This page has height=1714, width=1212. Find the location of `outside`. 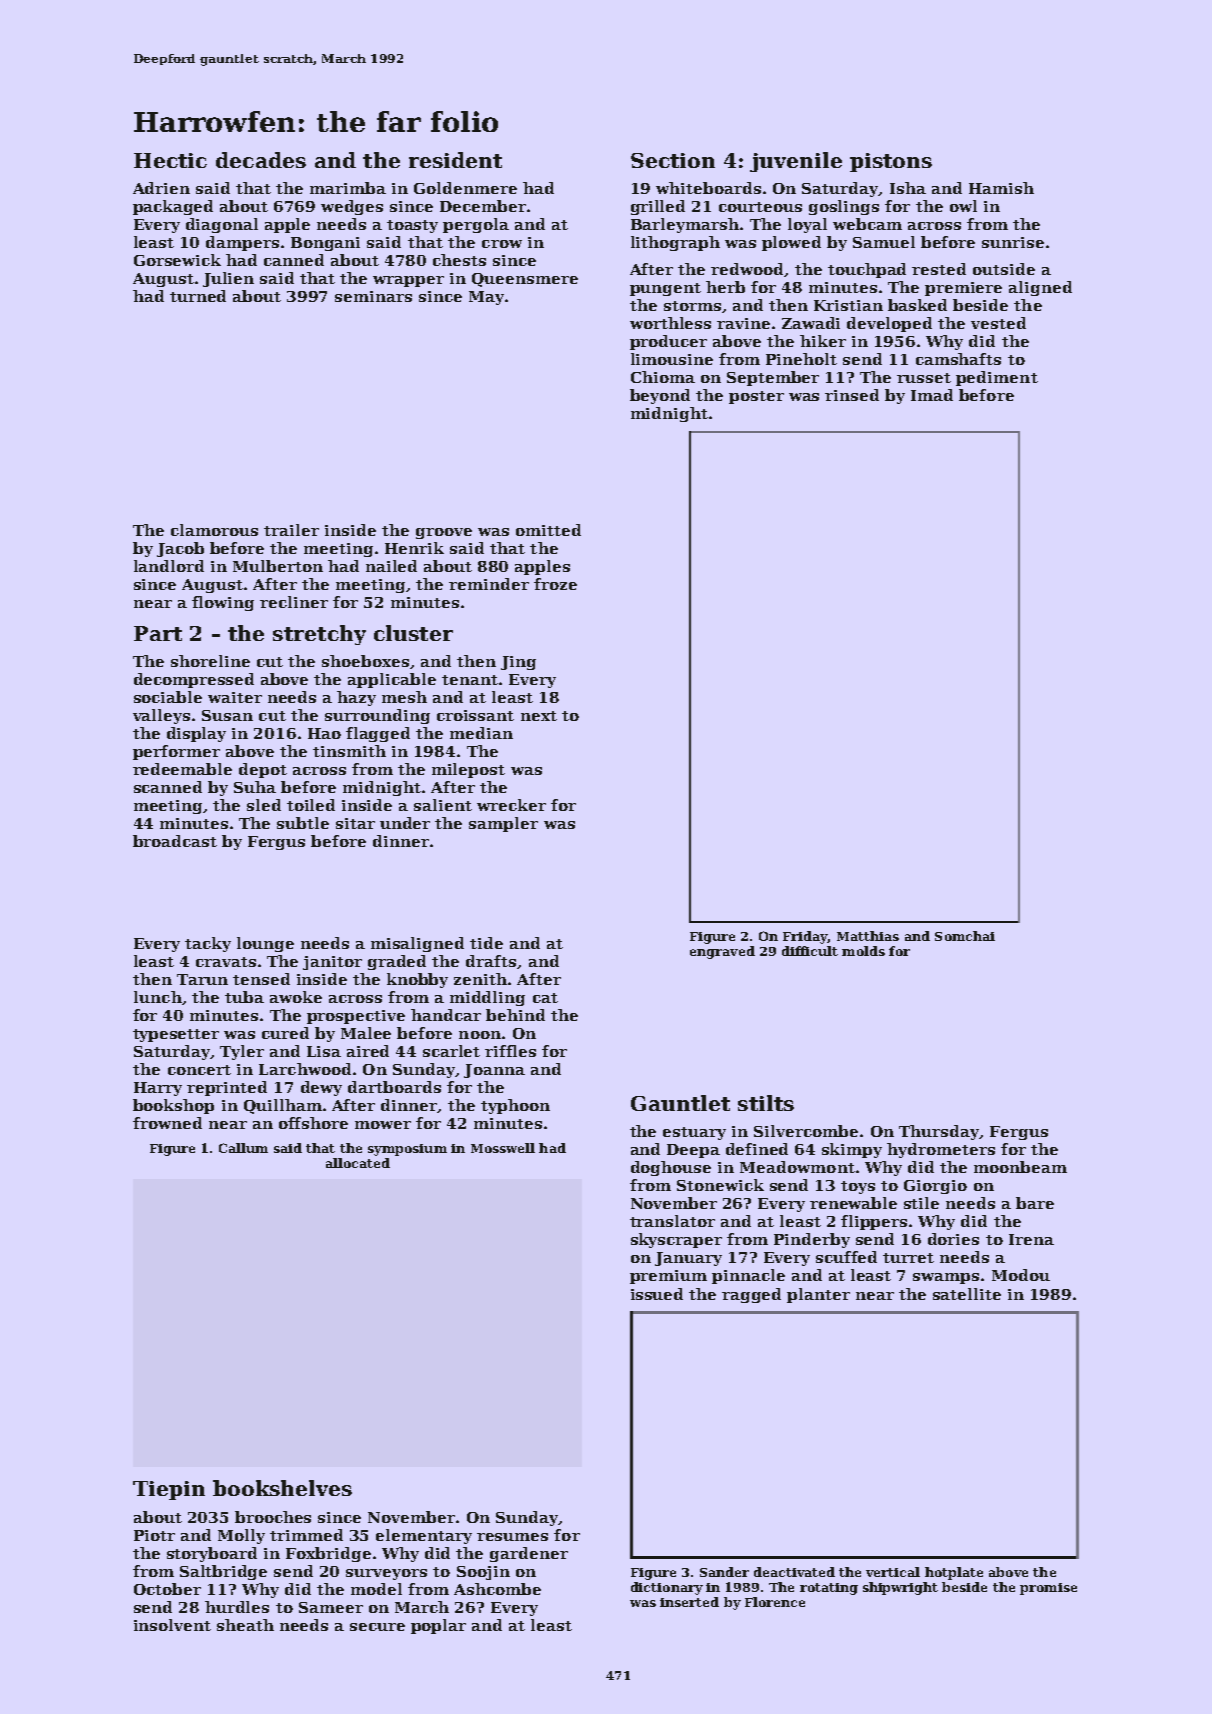

outside is located at coordinates (1004, 269).
